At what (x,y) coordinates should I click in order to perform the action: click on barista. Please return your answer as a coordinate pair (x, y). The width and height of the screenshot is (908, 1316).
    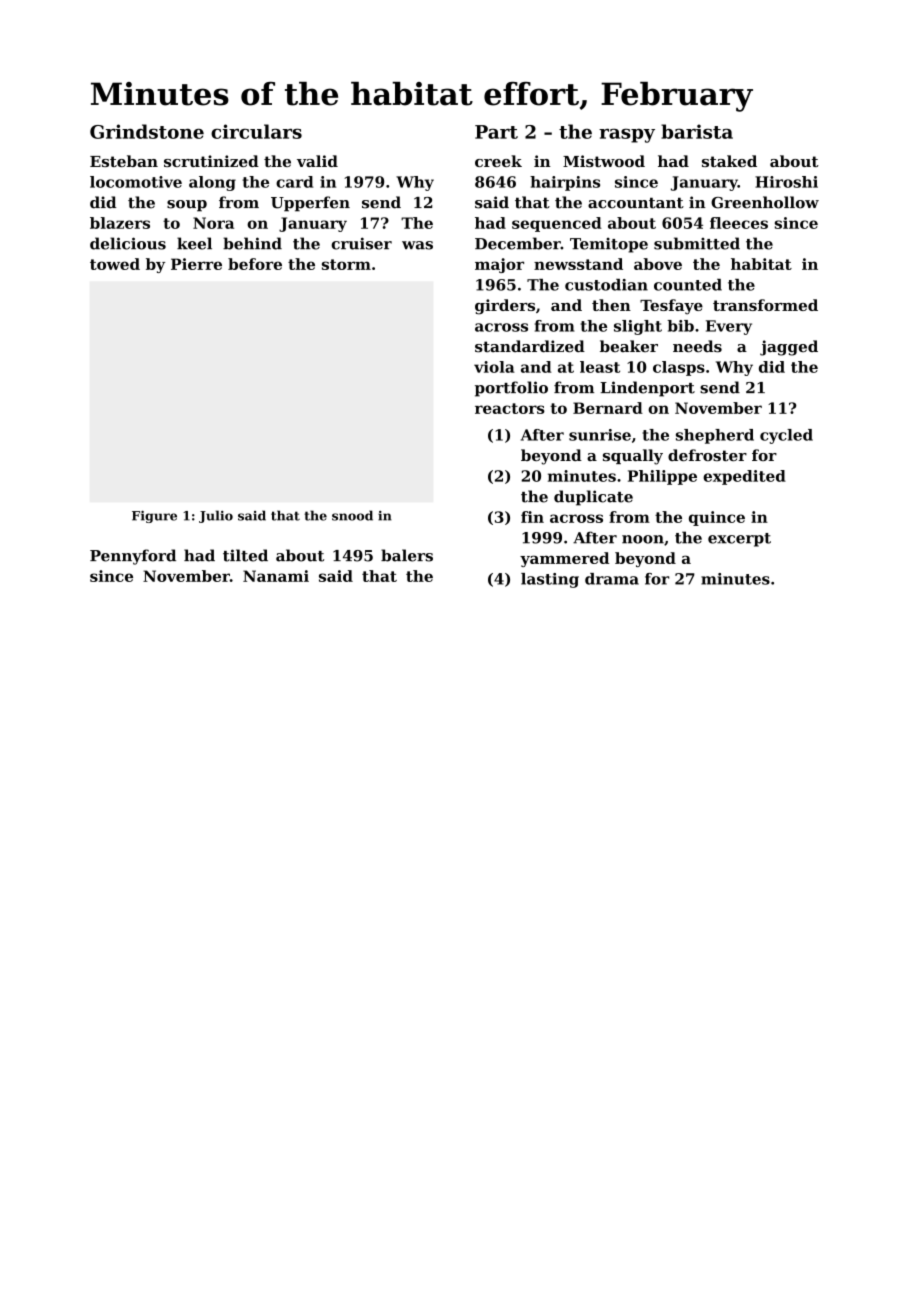
    Looking at the image, I should click on (697, 131).
